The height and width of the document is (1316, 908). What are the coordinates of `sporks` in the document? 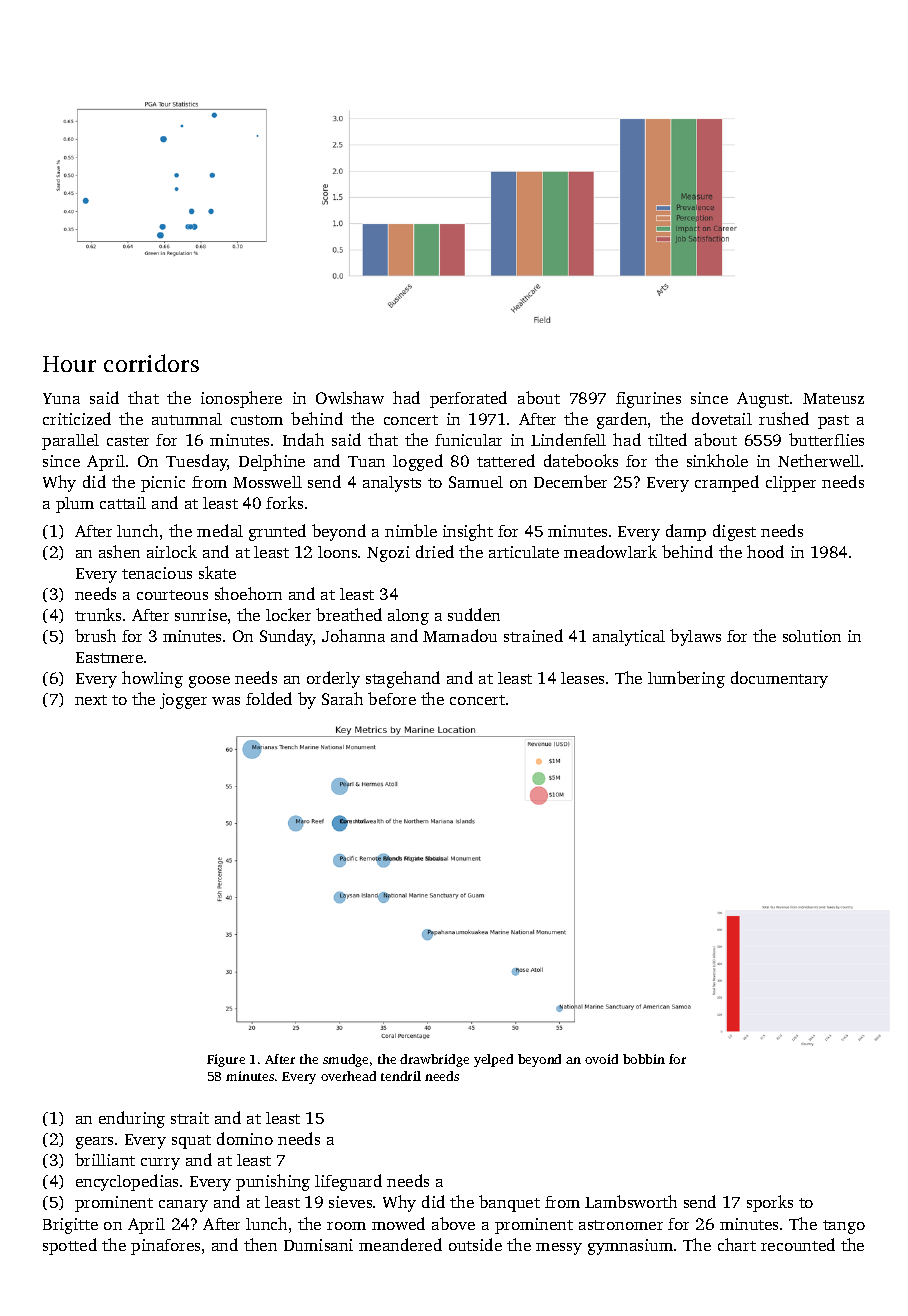 It's located at (770, 1203).
